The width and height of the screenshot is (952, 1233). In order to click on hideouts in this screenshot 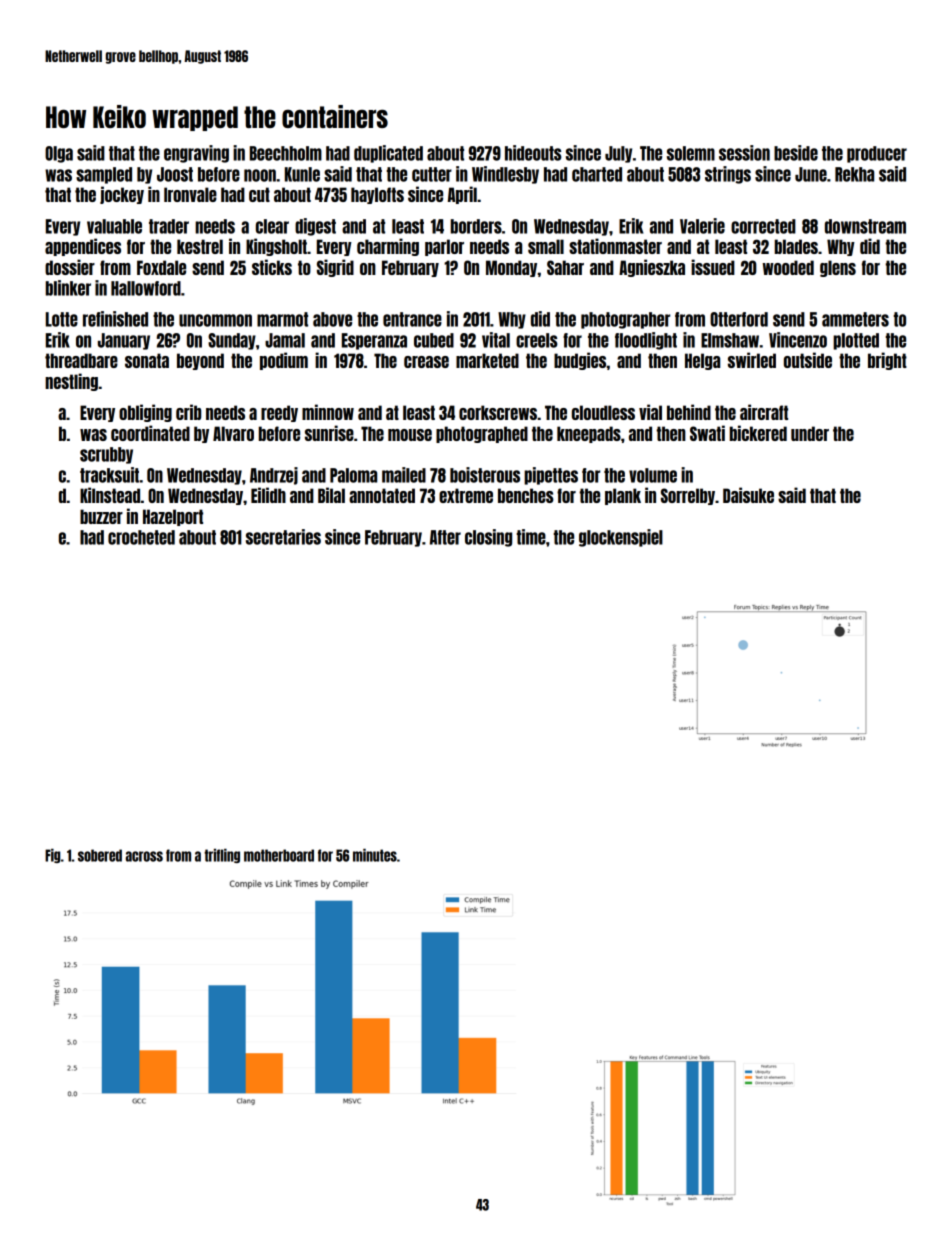, I will do `click(533, 153)`.
